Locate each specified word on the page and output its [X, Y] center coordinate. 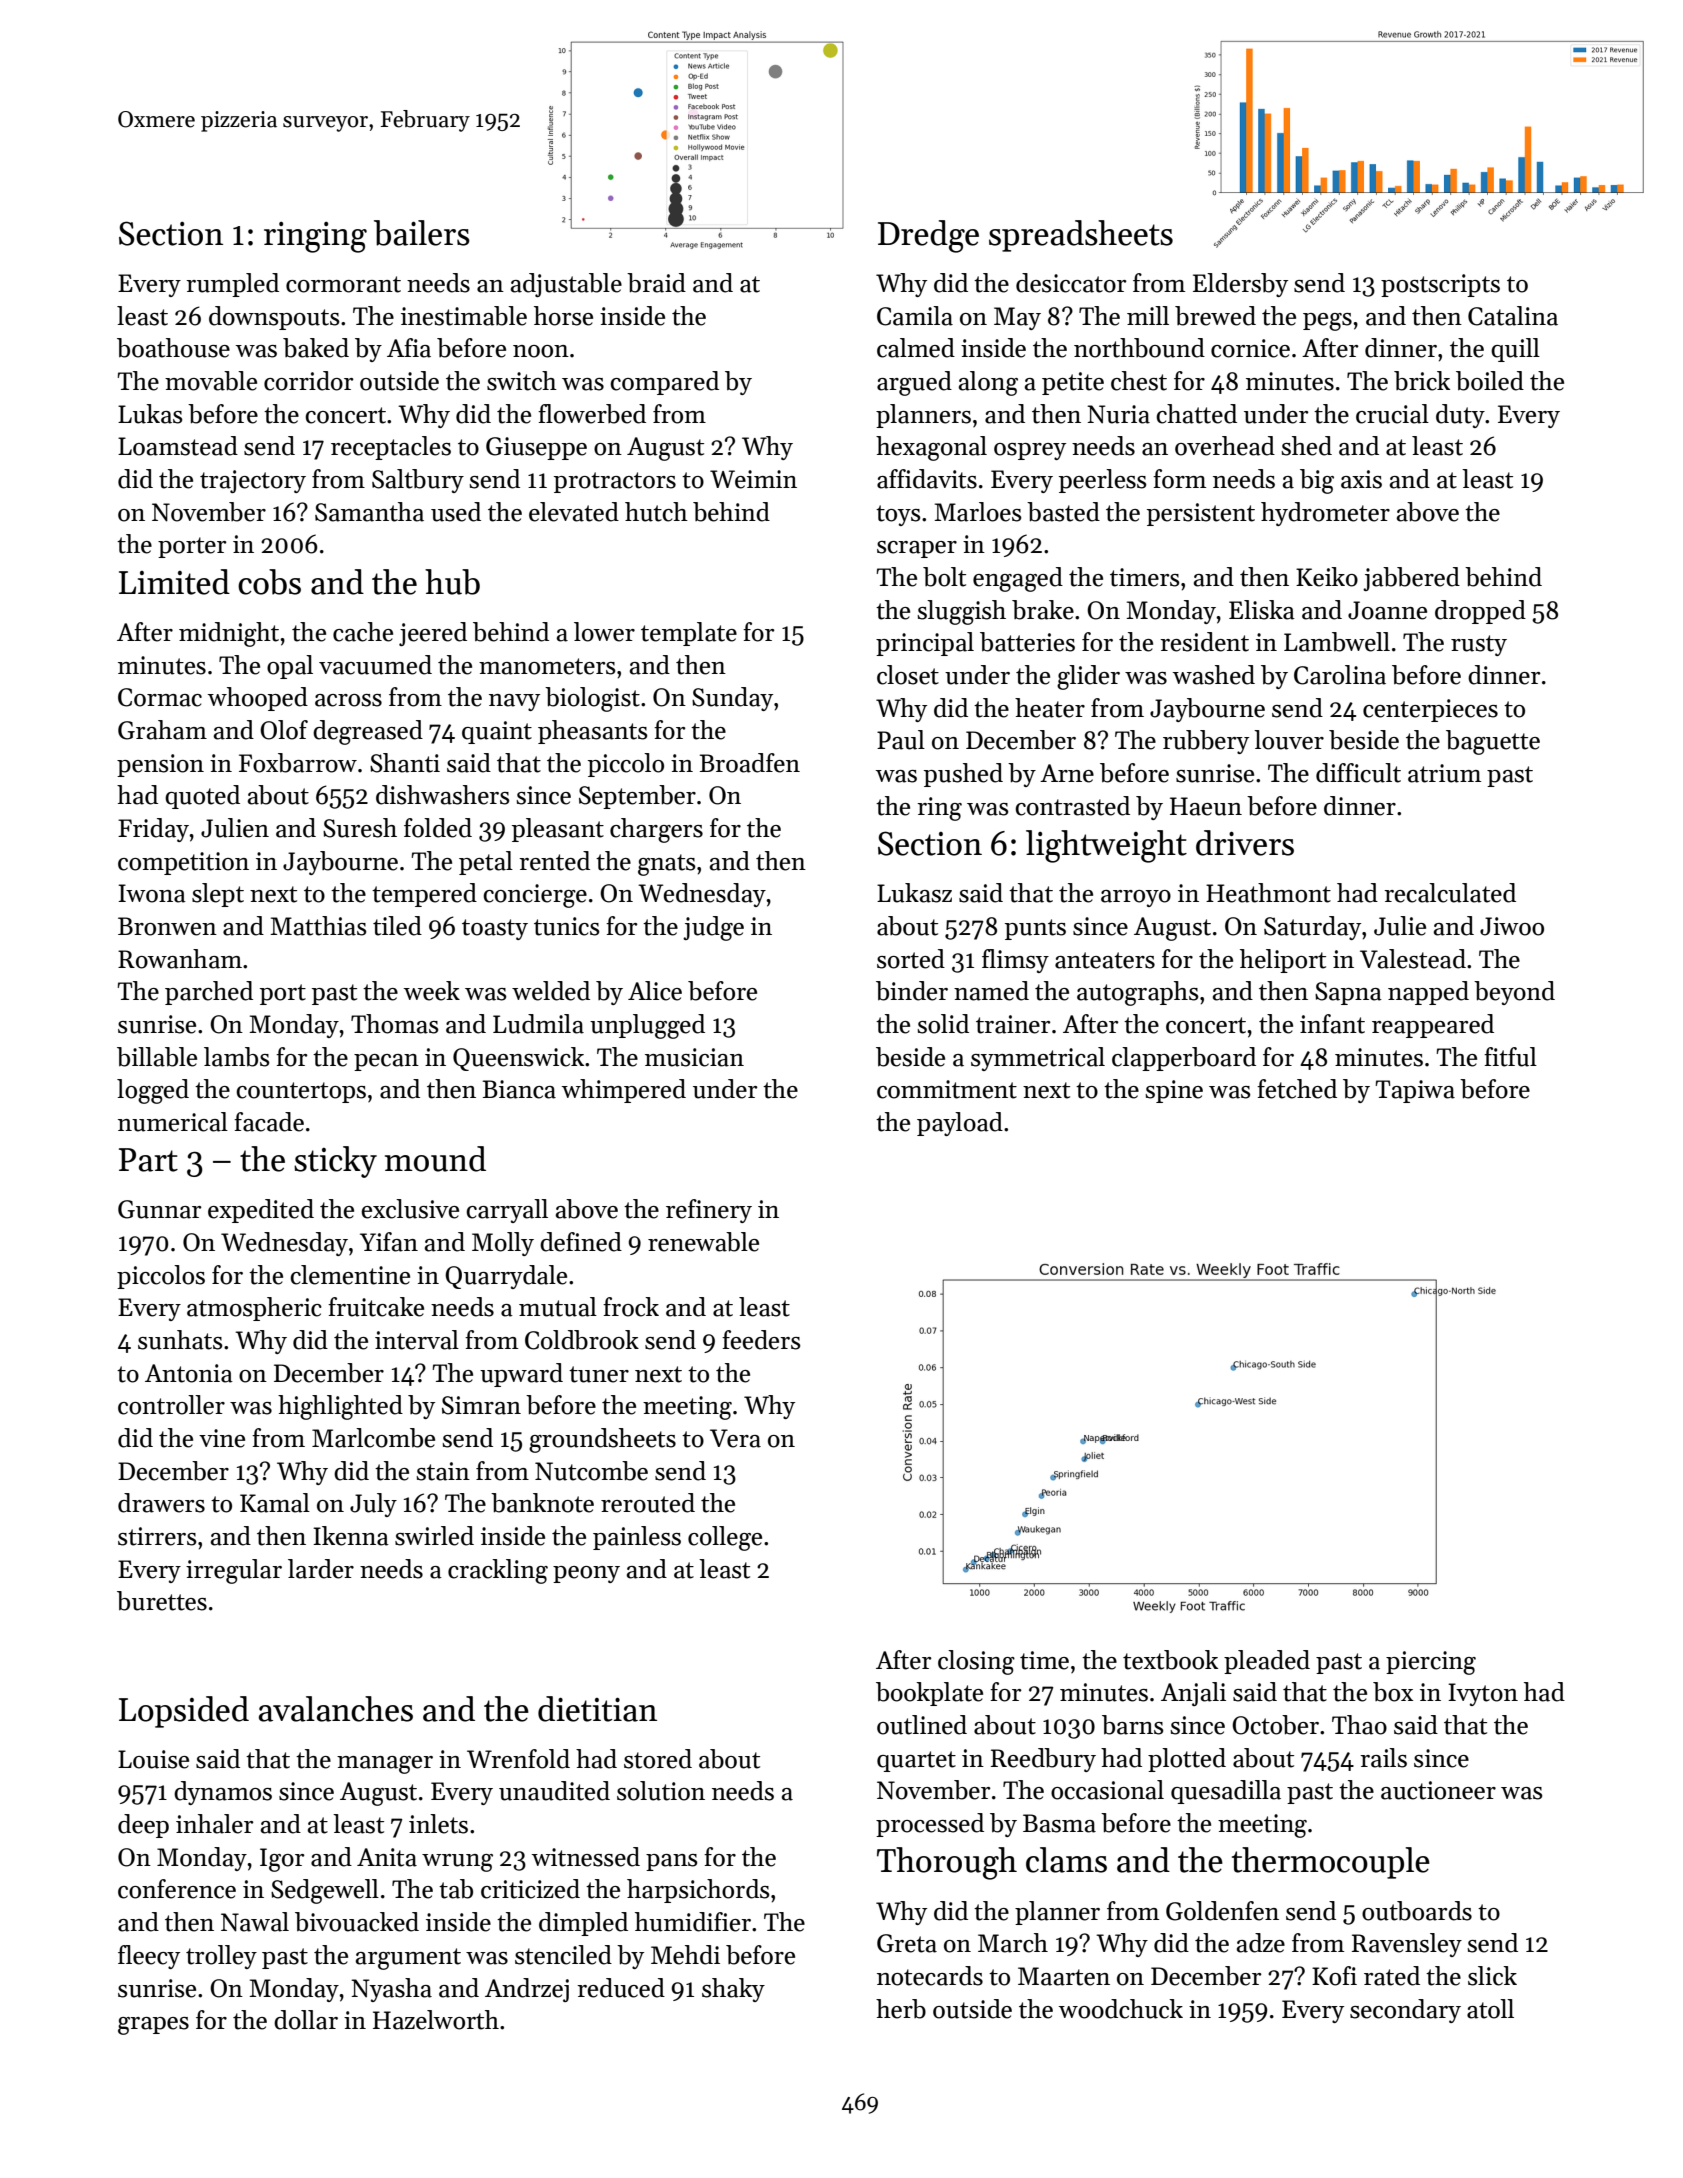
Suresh [360, 828]
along [988, 383]
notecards [930, 1976]
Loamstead [178, 446]
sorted [911, 959]
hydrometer [1325, 514]
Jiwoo [1512, 926]
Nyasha [391, 1990]
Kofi [1334, 1976]
